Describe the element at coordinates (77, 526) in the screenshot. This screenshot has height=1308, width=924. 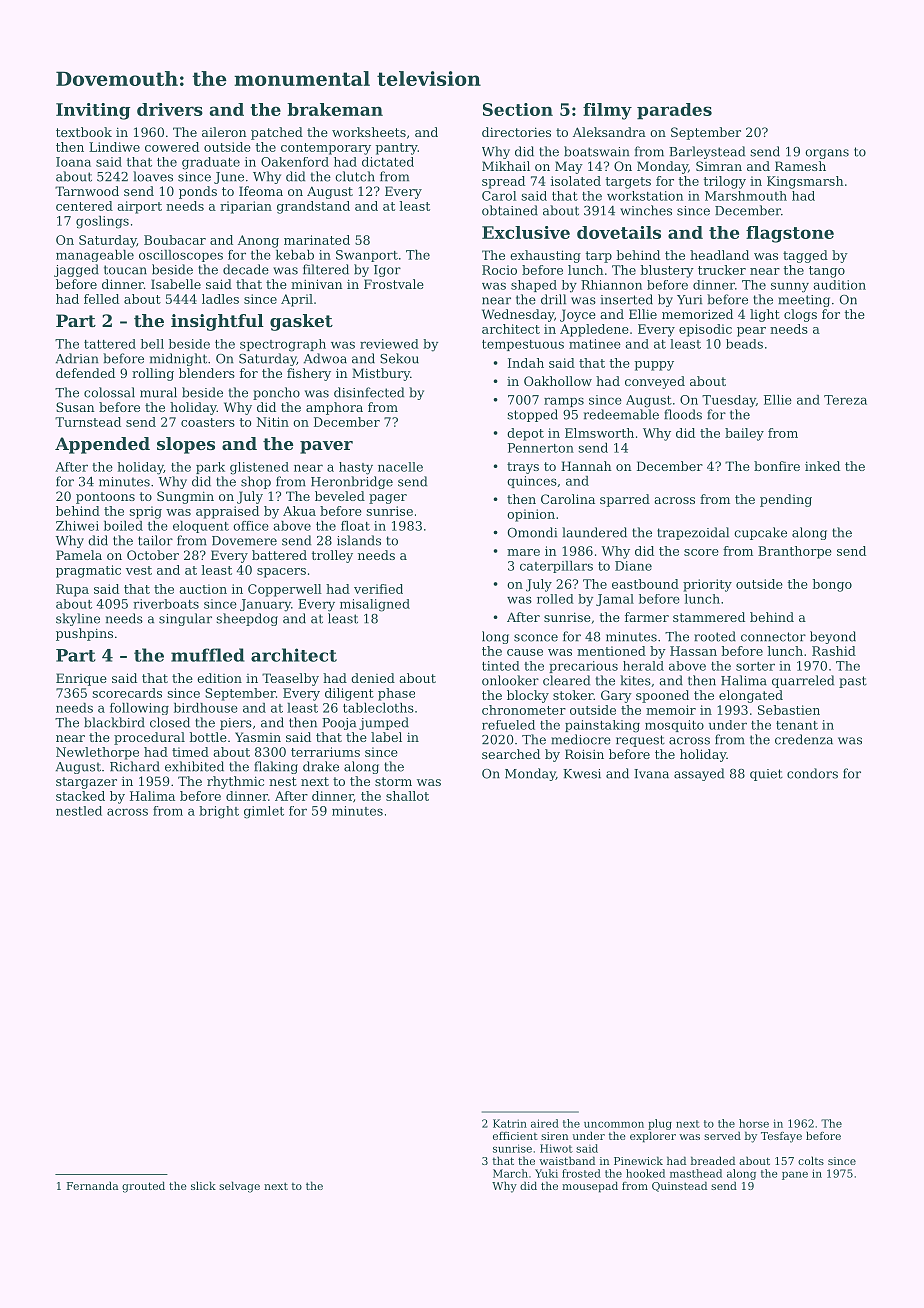
I see `Zhiwei` at that location.
